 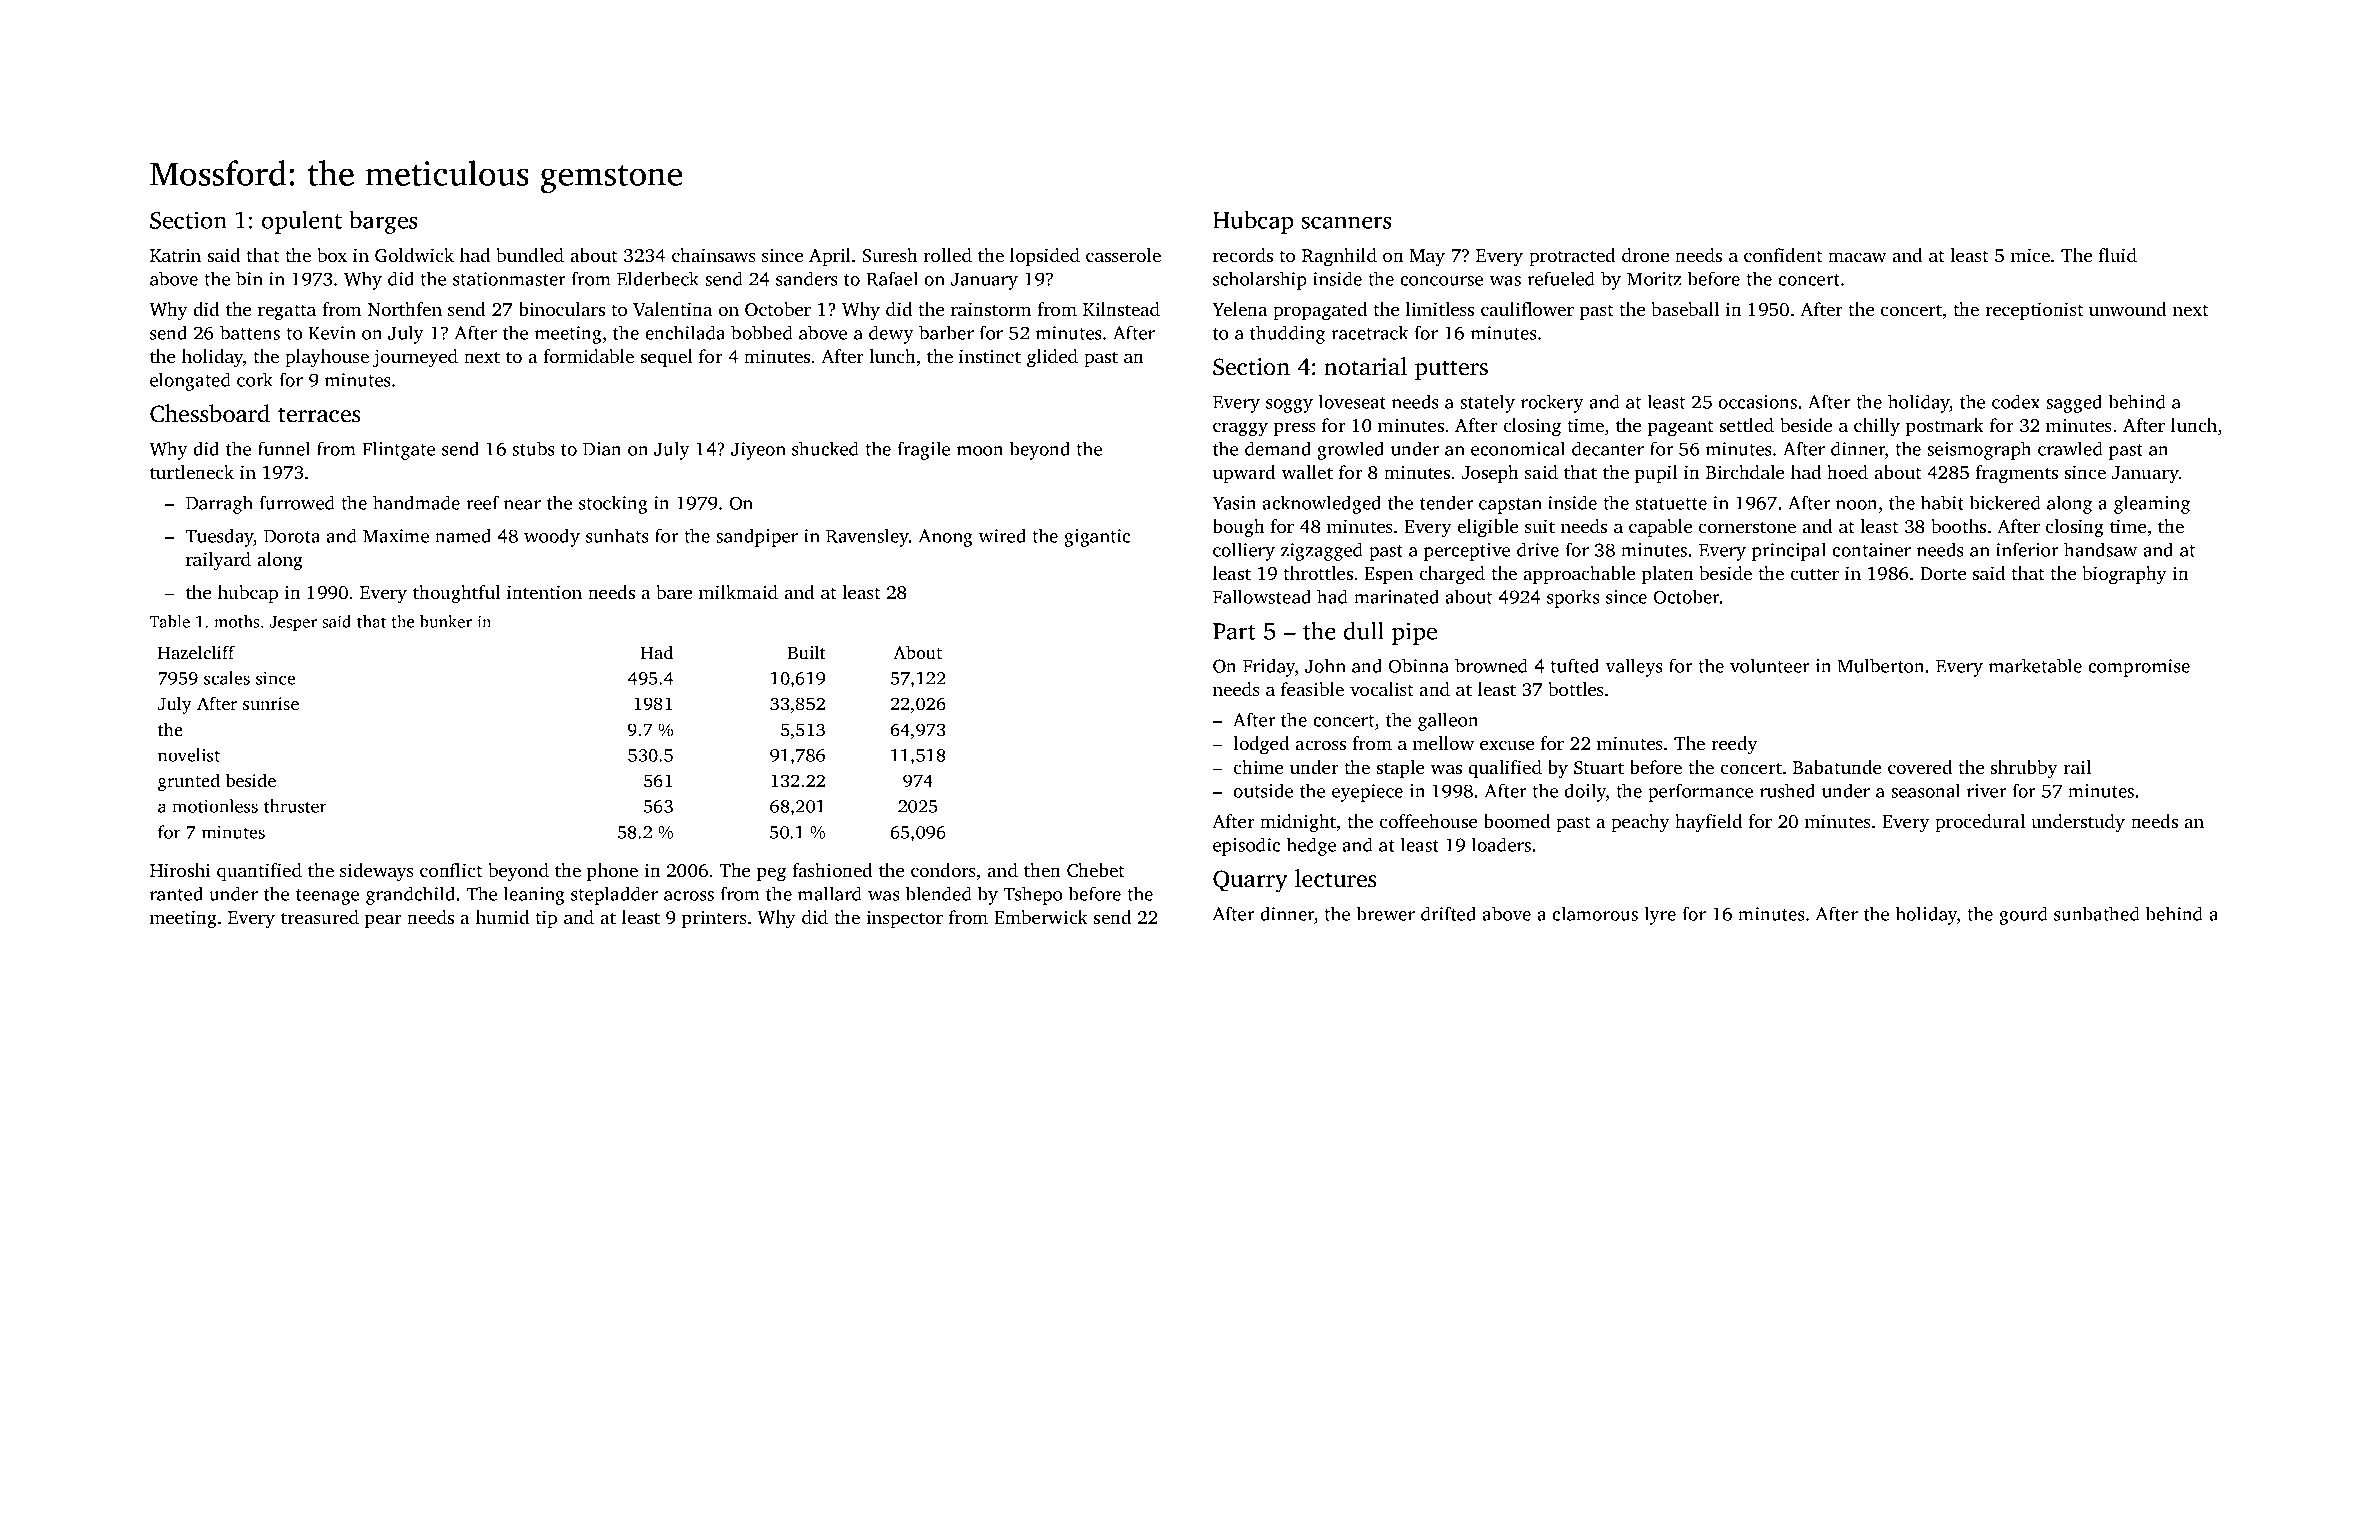 What do you see at coordinates (980, 451) in the screenshot?
I see `moon` at bounding box center [980, 451].
